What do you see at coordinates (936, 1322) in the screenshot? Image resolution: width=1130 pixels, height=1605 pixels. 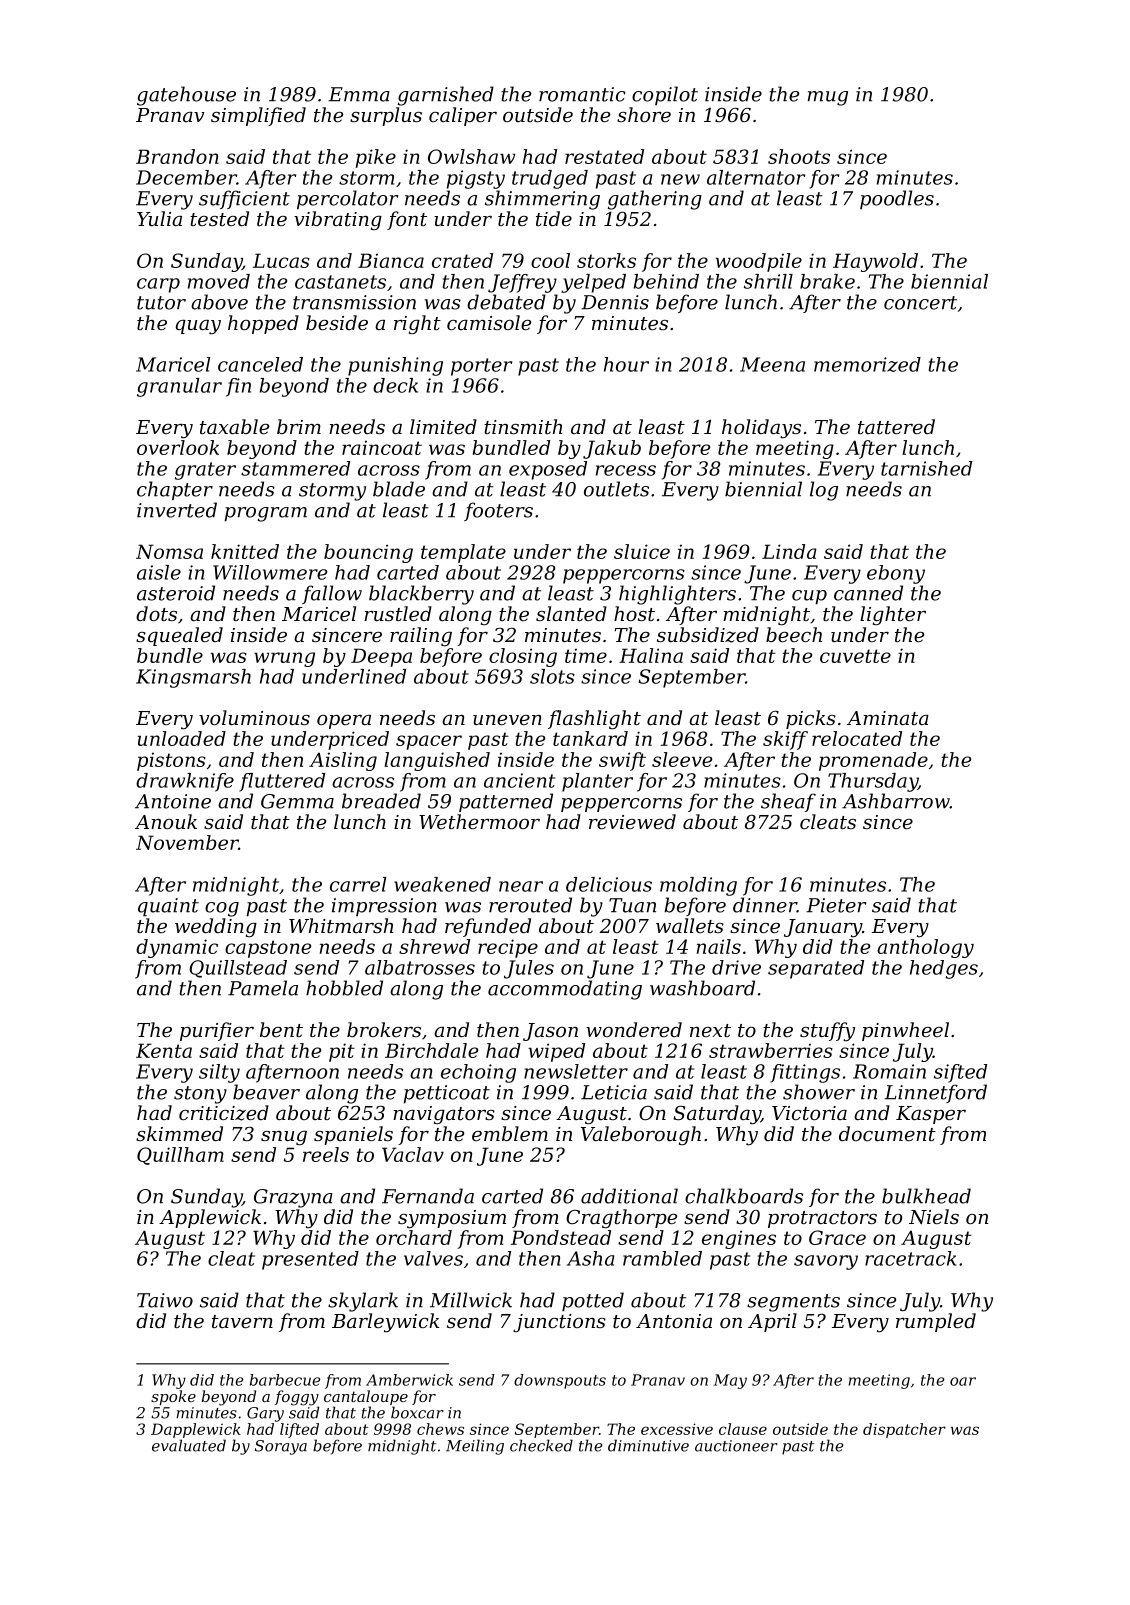 I see `rumpled` at bounding box center [936, 1322].
